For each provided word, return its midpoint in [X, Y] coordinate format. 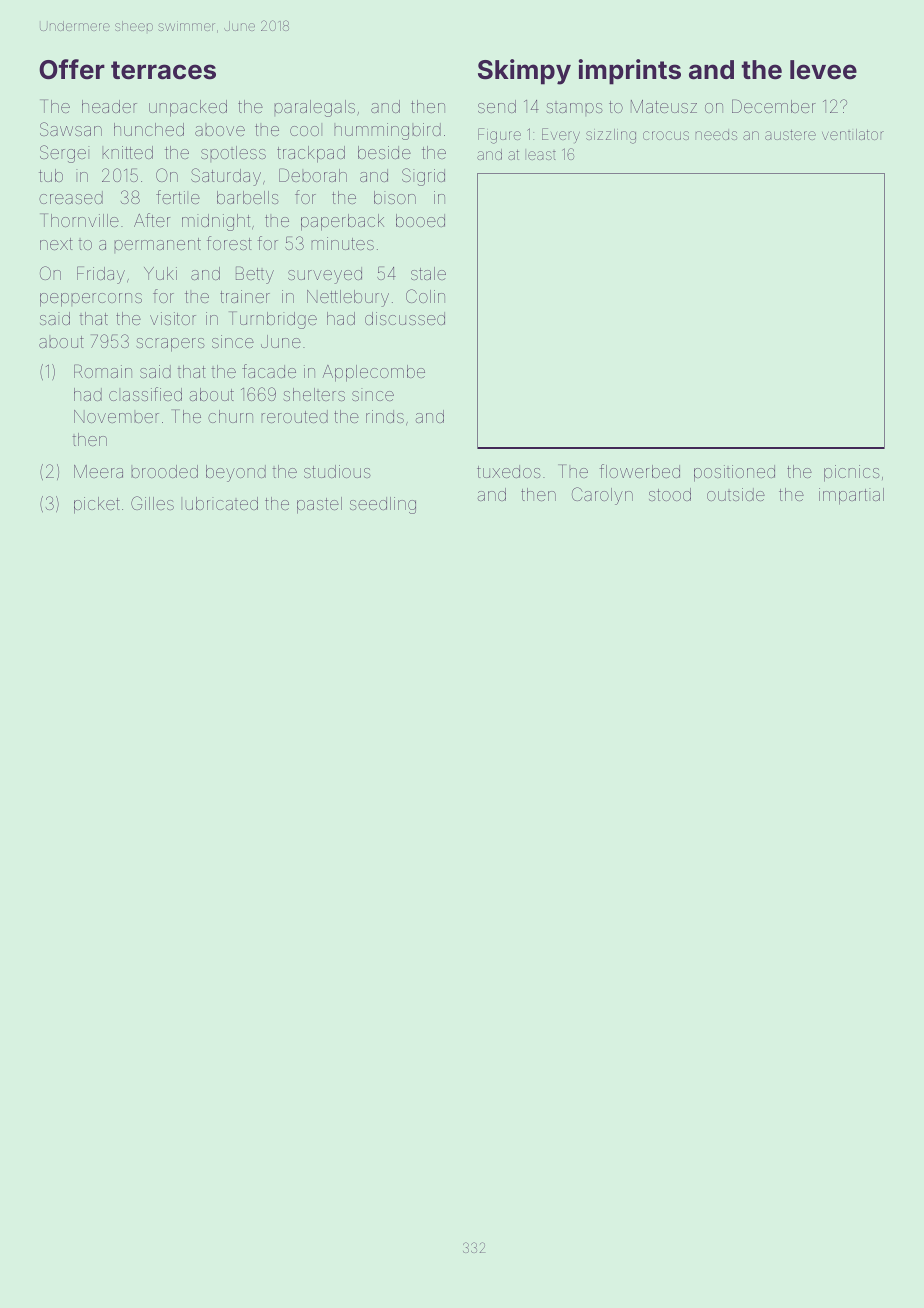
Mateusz [664, 106]
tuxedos [509, 471]
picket [97, 505]
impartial [851, 496]
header [109, 106]
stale [428, 273]
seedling [383, 505]
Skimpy [524, 72]
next [56, 244]
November [116, 416]
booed [420, 220]
